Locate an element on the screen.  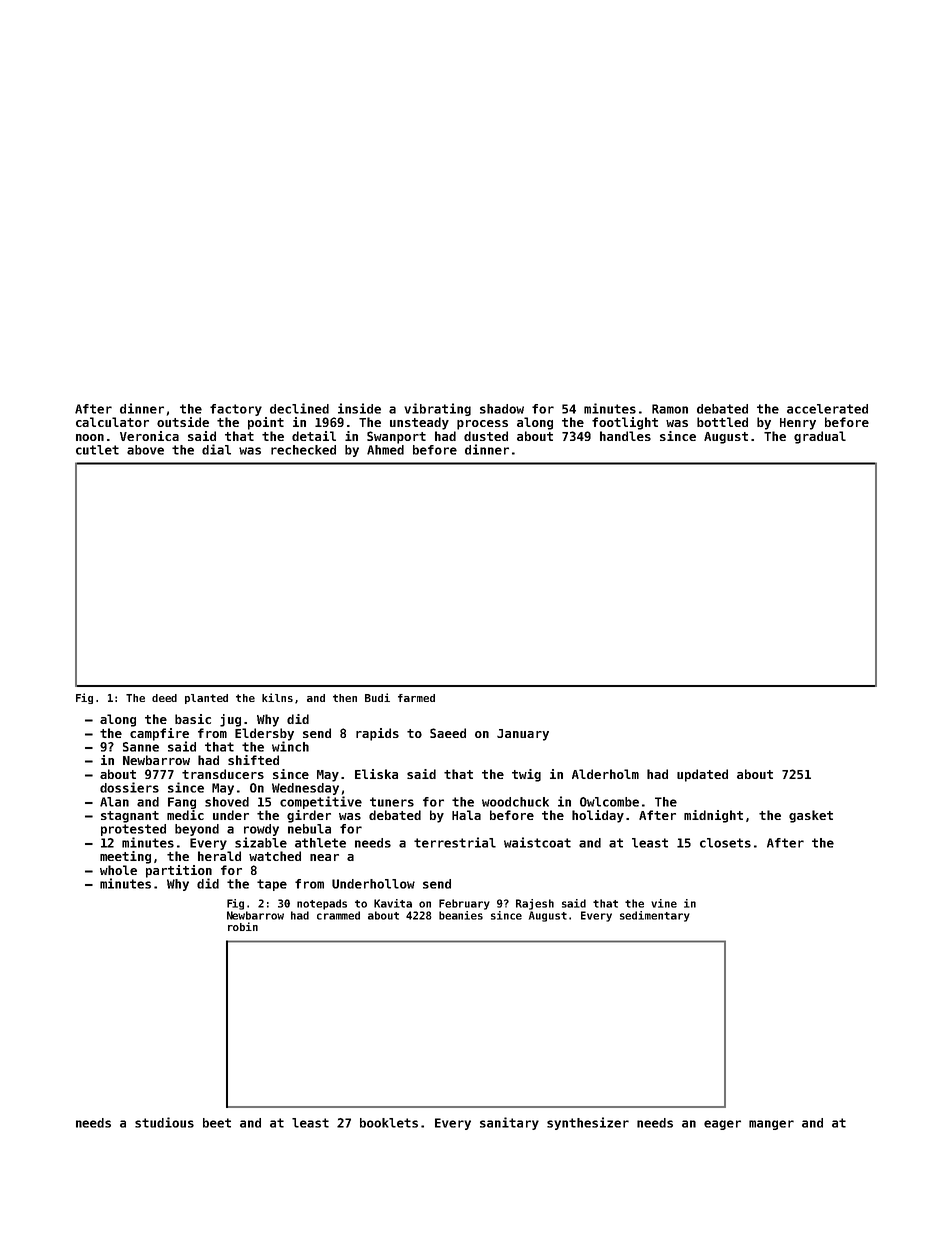
sanitary is located at coordinates (509, 1123).
